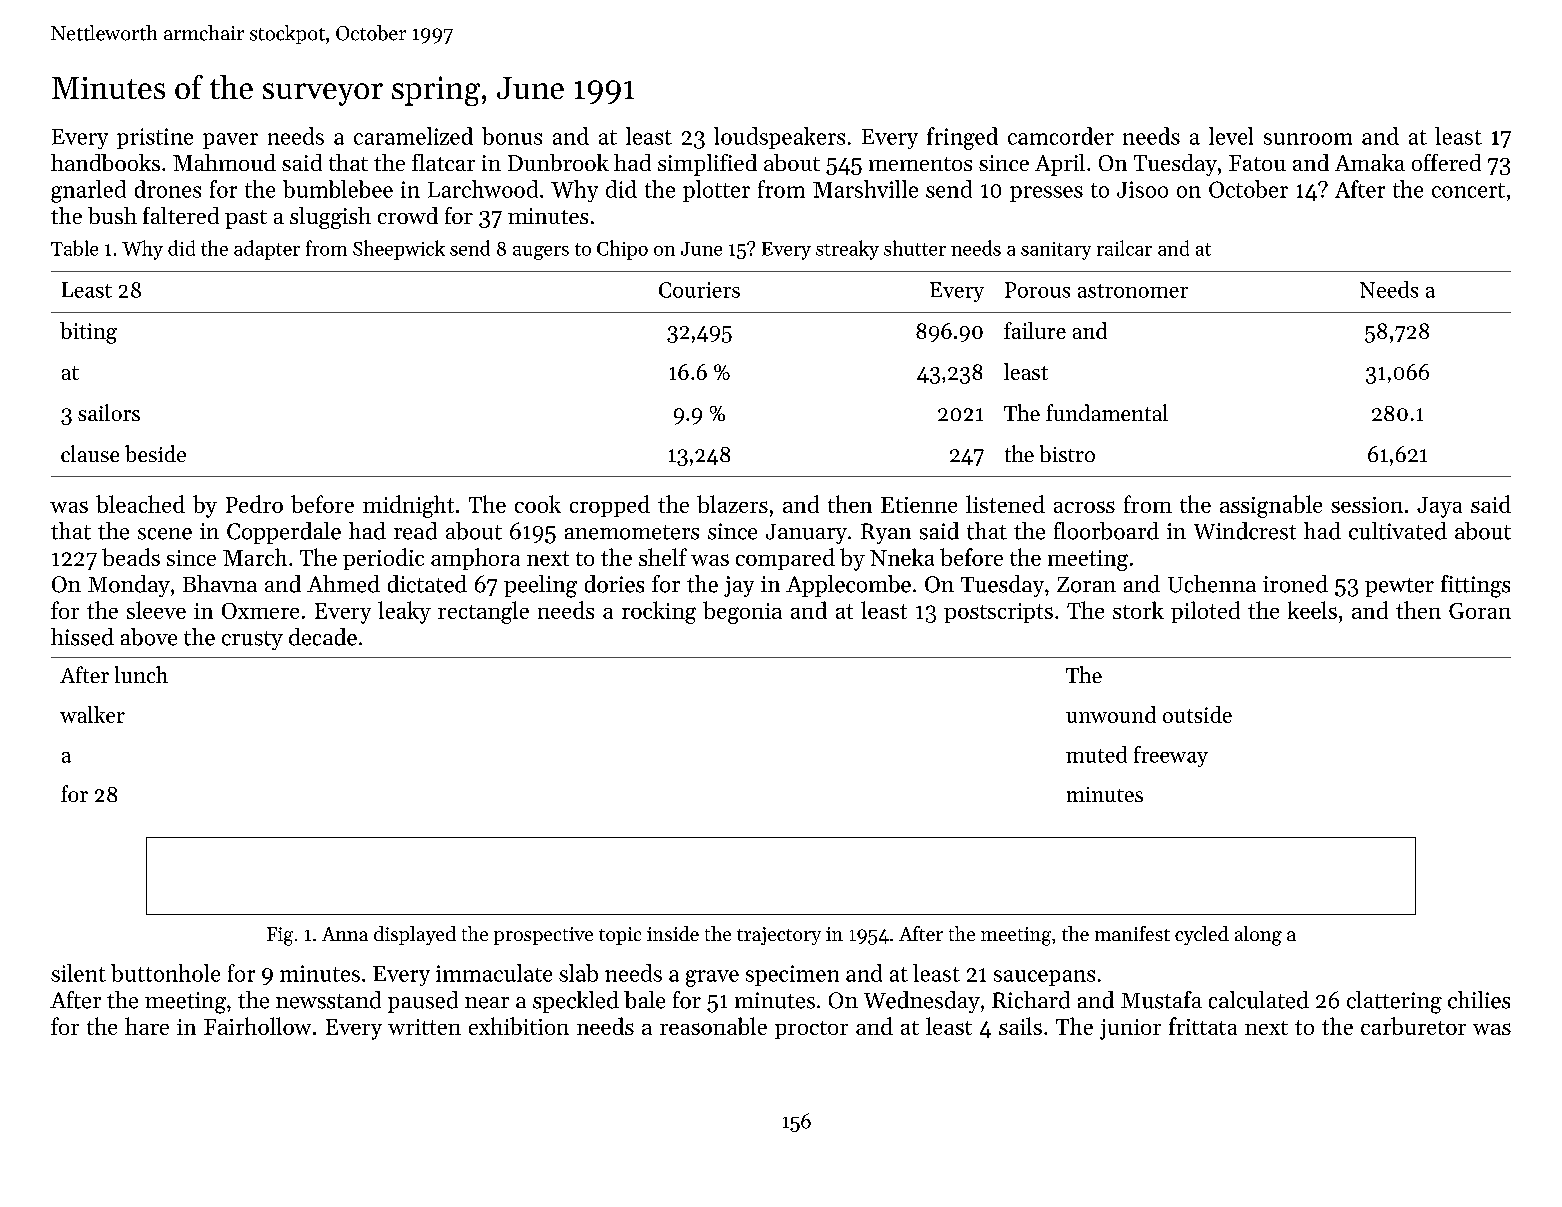  What do you see at coordinates (1096, 754) in the screenshot?
I see `muted` at bounding box center [1096, 754].
